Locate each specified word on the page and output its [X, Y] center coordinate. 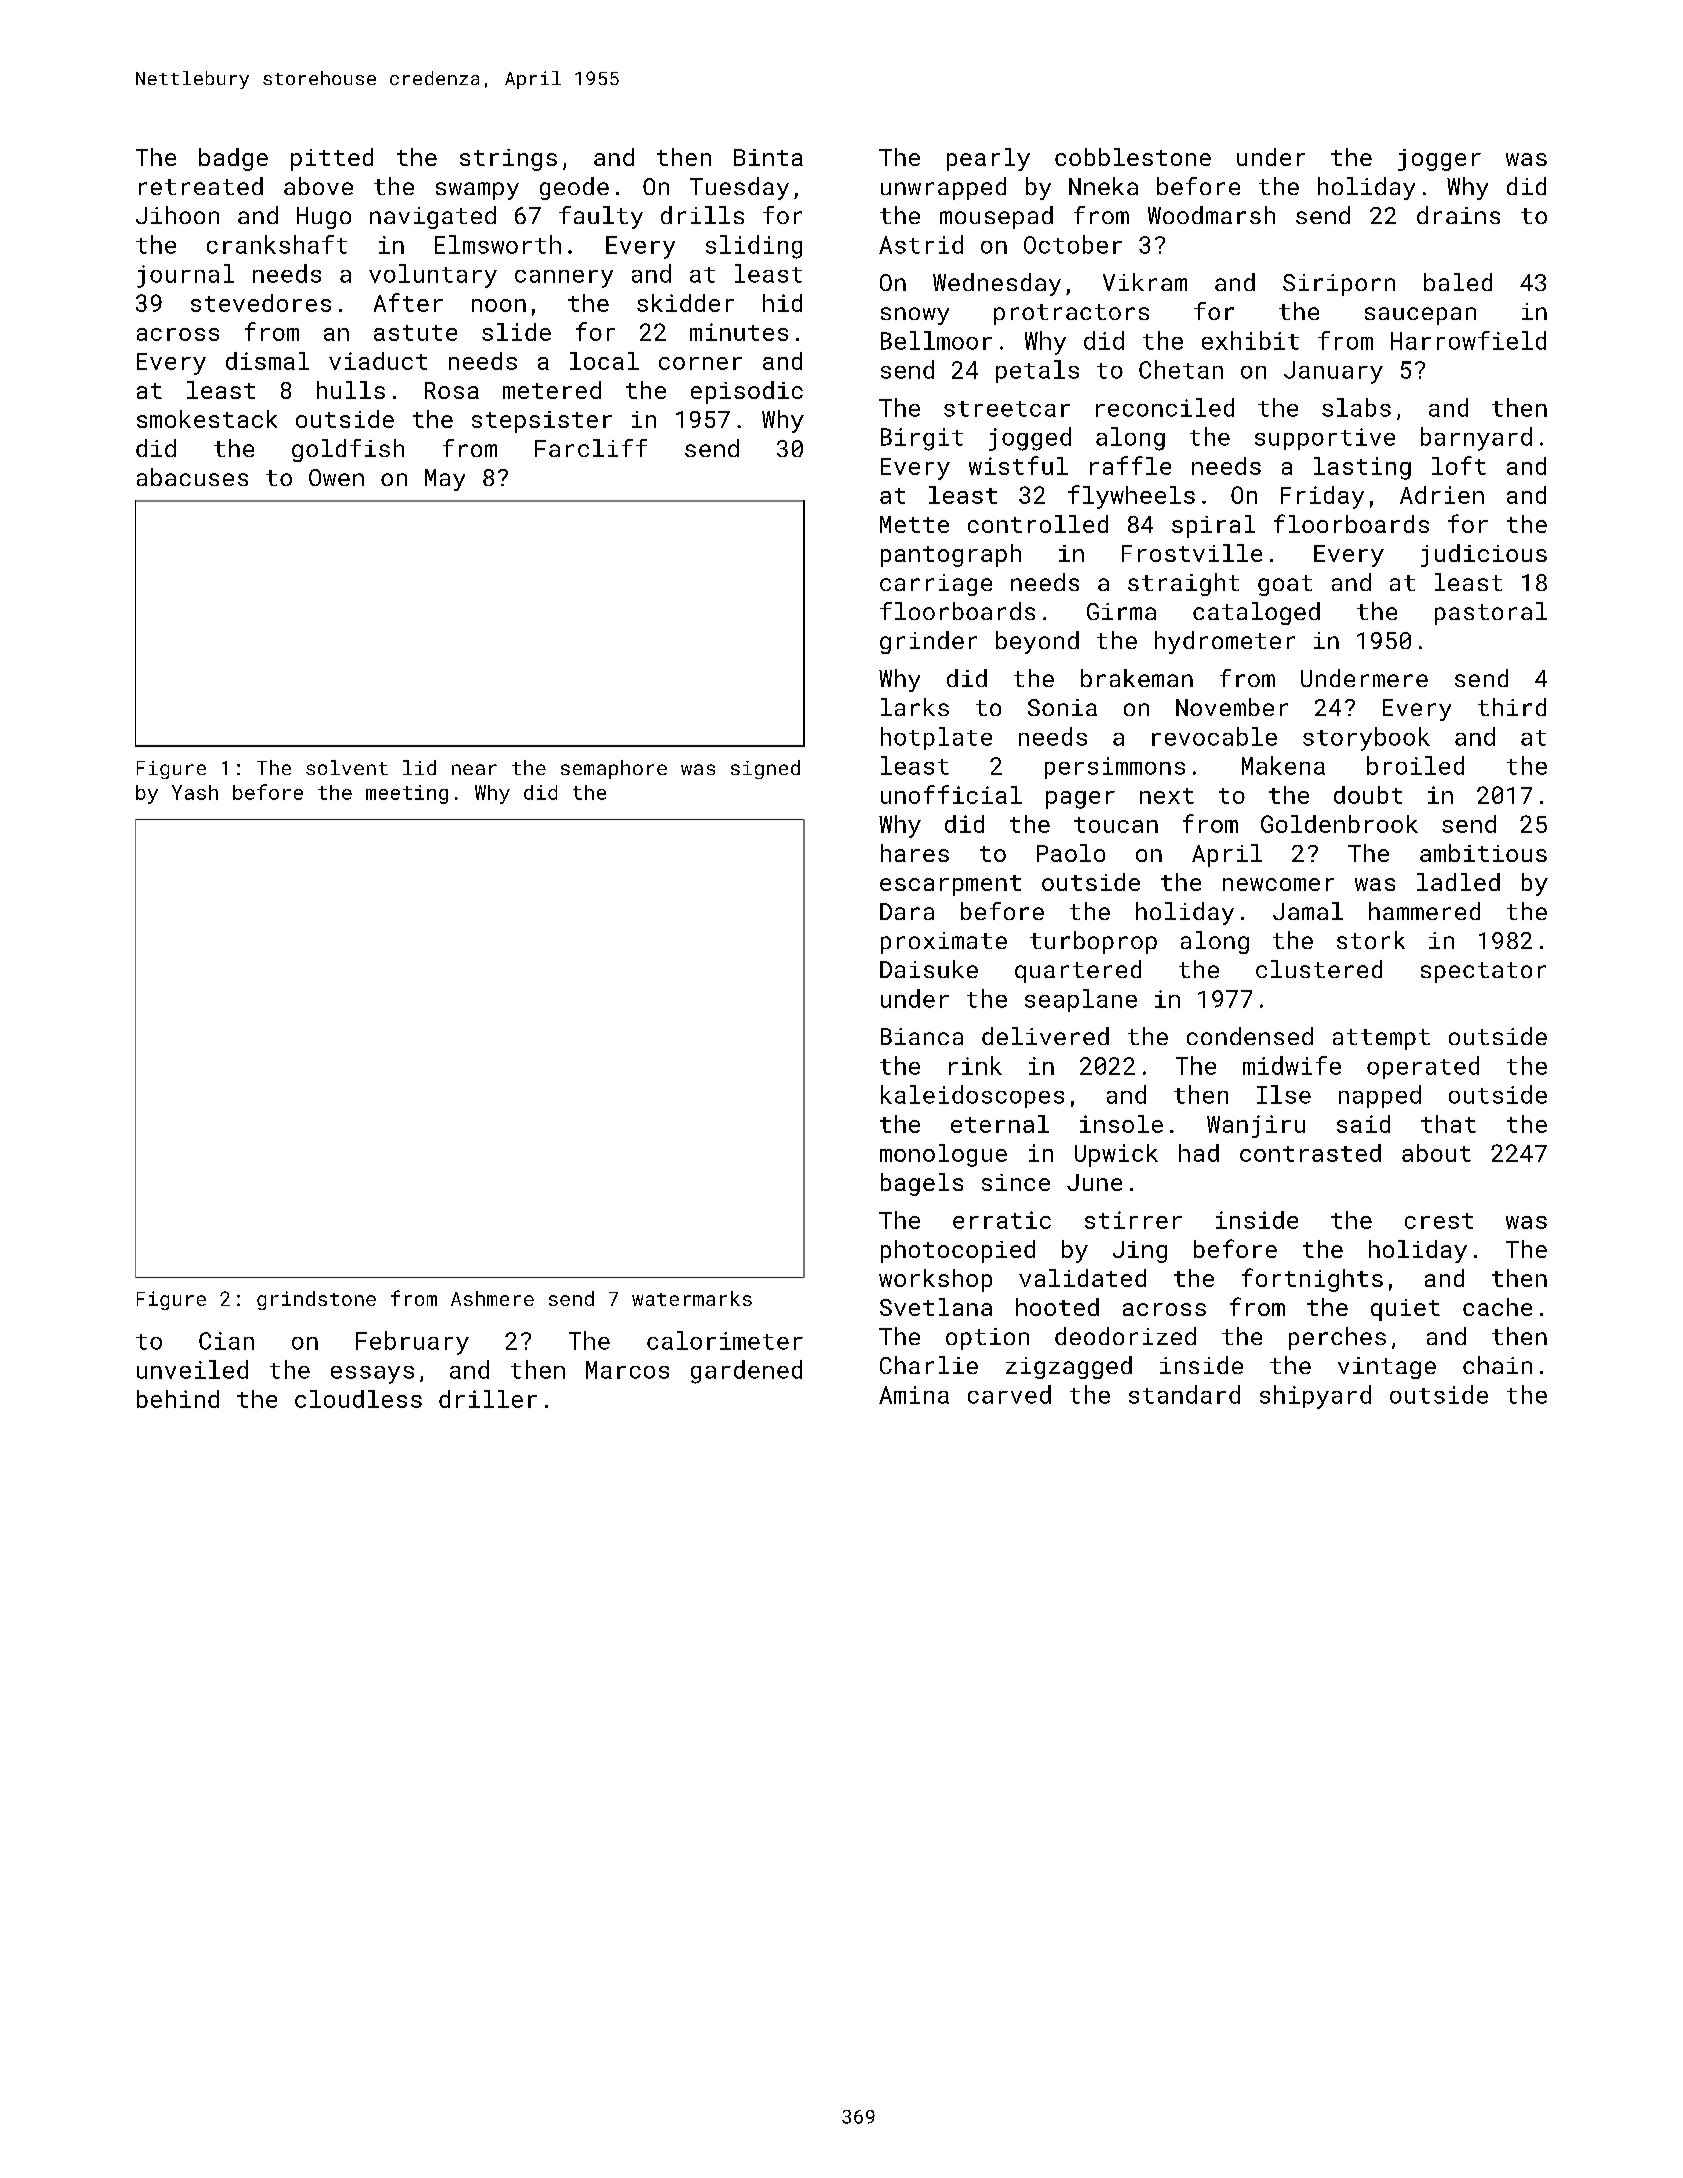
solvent [347, 767]
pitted [332, 159]
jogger [1439, 160]
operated [1423, 1067]
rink [975, 1065]
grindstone [316, 1300]
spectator [1483, 972]
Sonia [1062, 707]
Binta [768, 157]
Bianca [922, 1036]
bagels [922, 1184]
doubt [1368, 795]
